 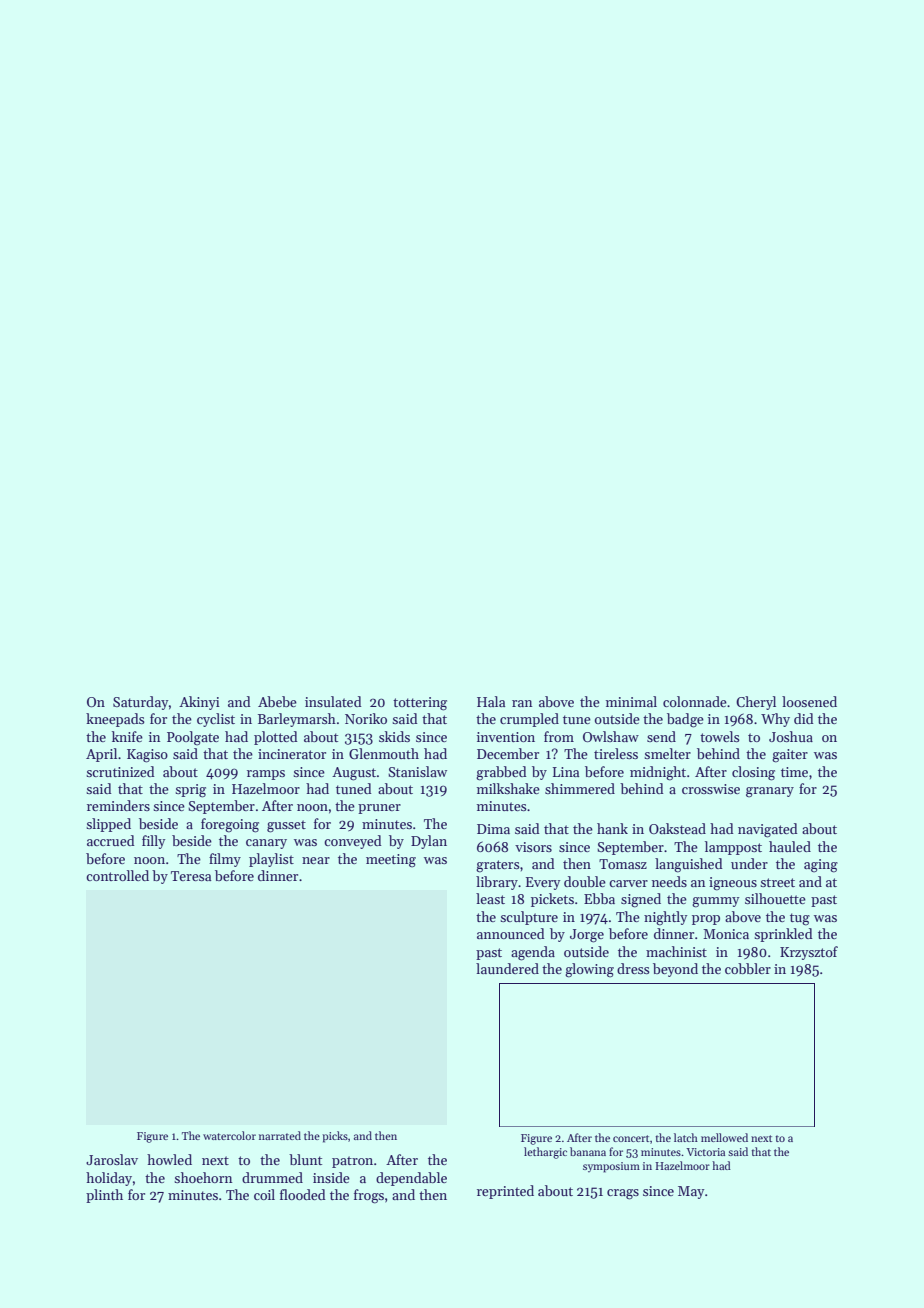 I want to click on scrutinized, so click(x=120, y=771).
